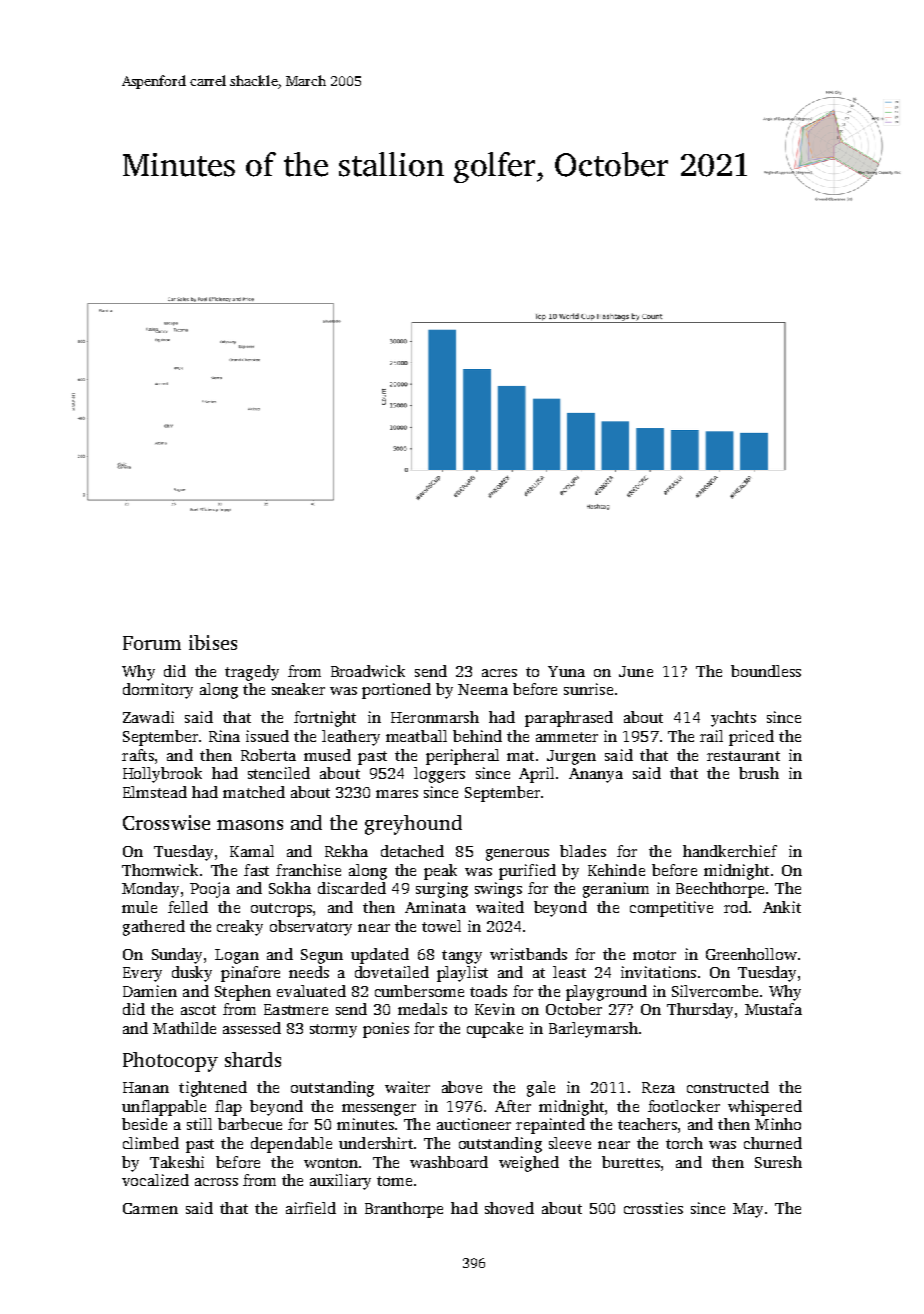 The width and height of the document is (924, 1314). I want to click on across, so click(216, 1182).
